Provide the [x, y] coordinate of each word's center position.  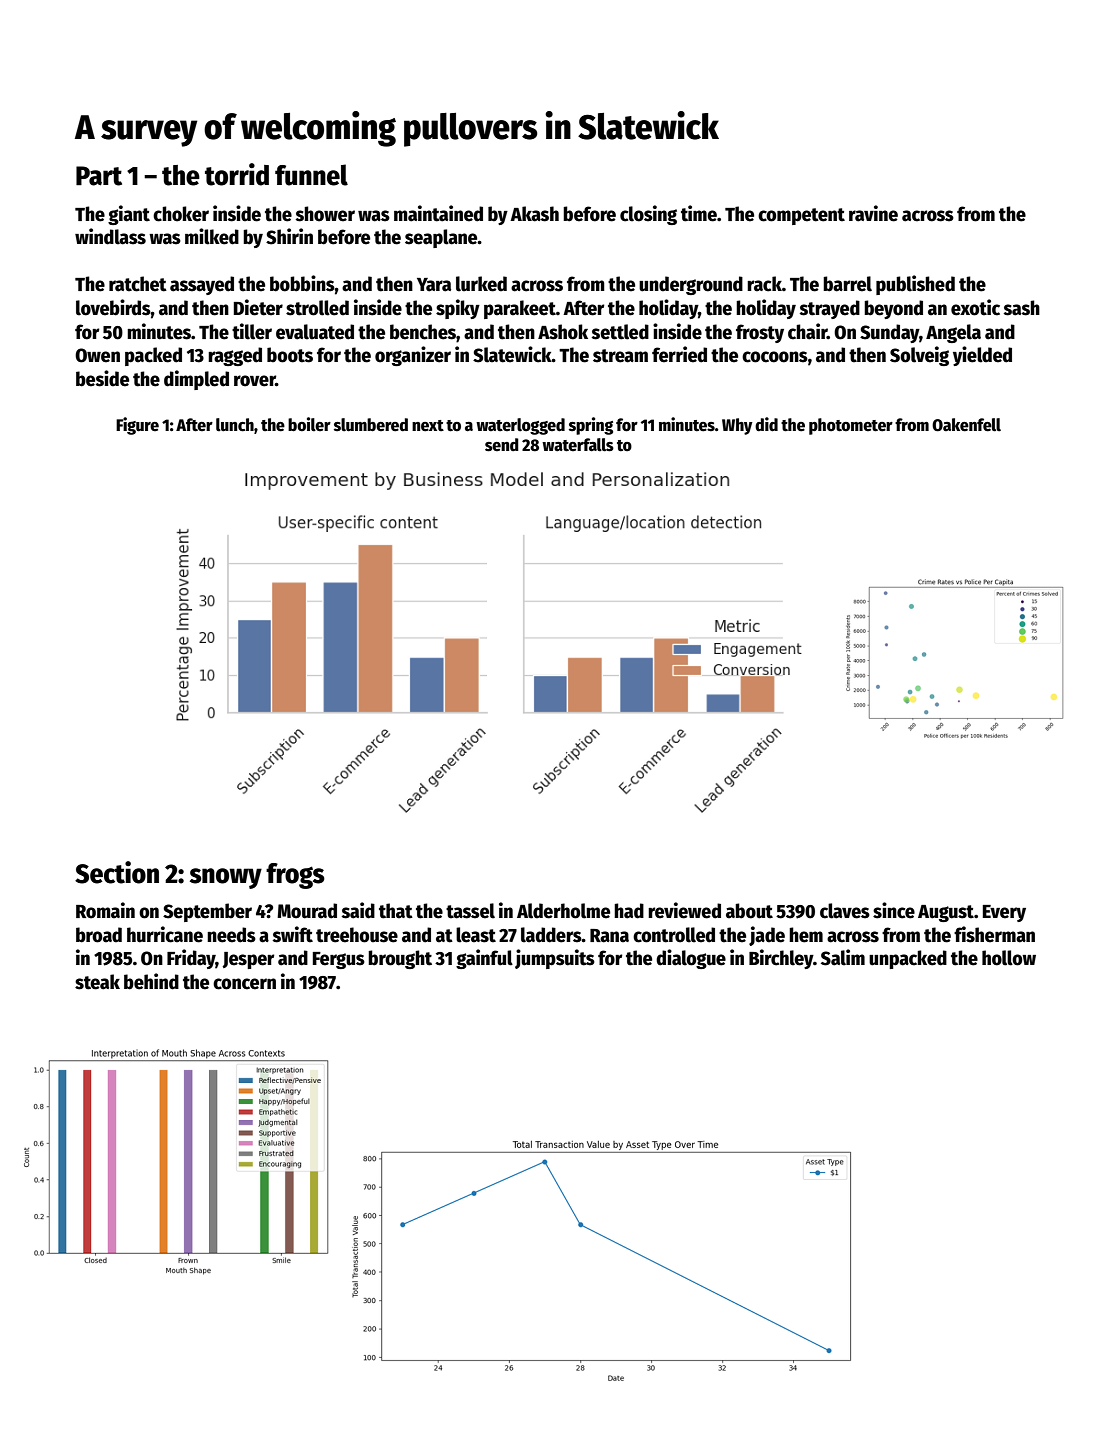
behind [151, 981]
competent [801, 216]
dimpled [196, 380]
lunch [235, 425]
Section [117, 872]
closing [648, 215]
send [502, 445]
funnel [311, 175]
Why [737, 426]
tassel [470, 911]
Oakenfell [966, 425]
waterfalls [578, 445]
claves [845, 911]
